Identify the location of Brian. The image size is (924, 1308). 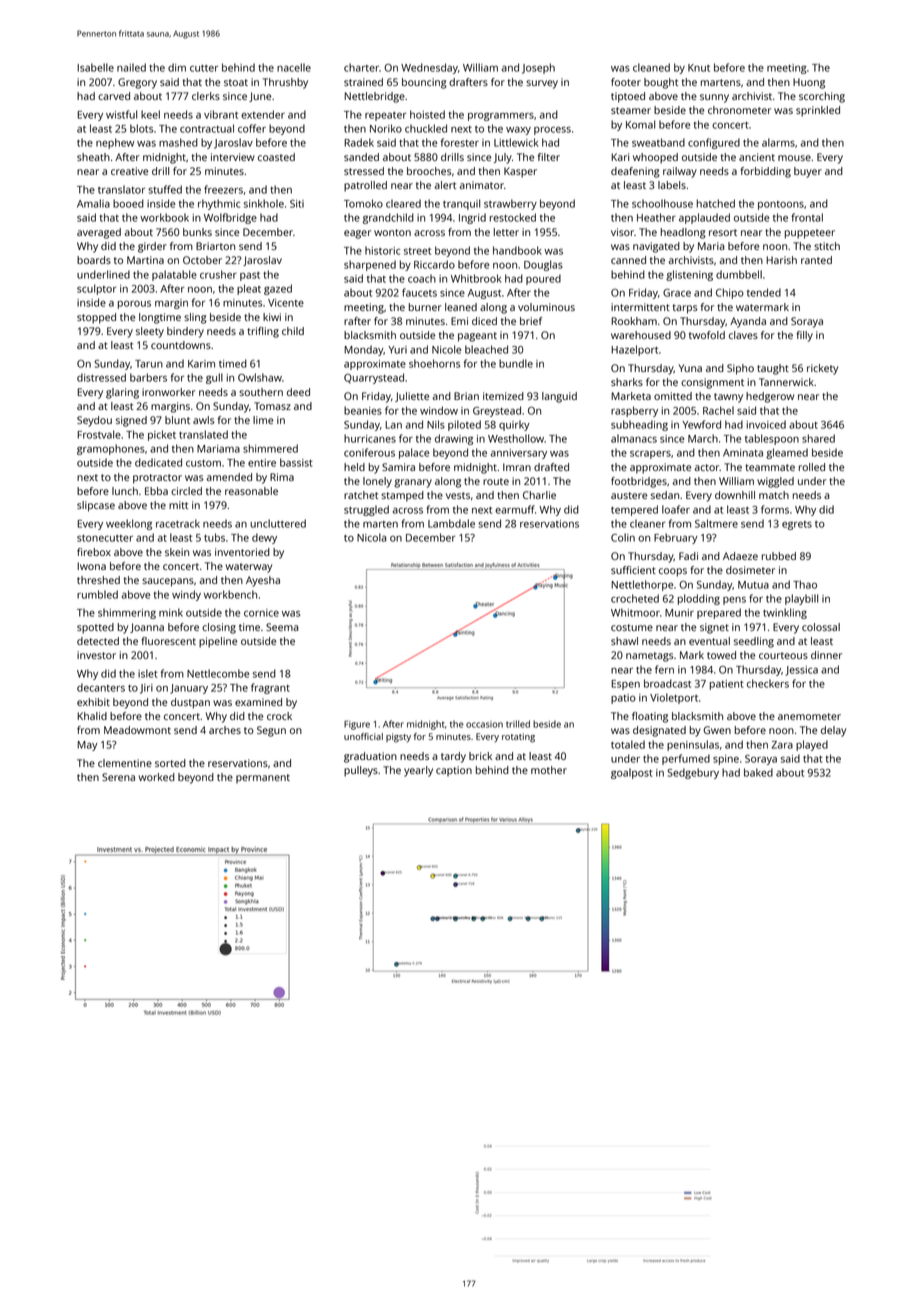
(466, 396).
